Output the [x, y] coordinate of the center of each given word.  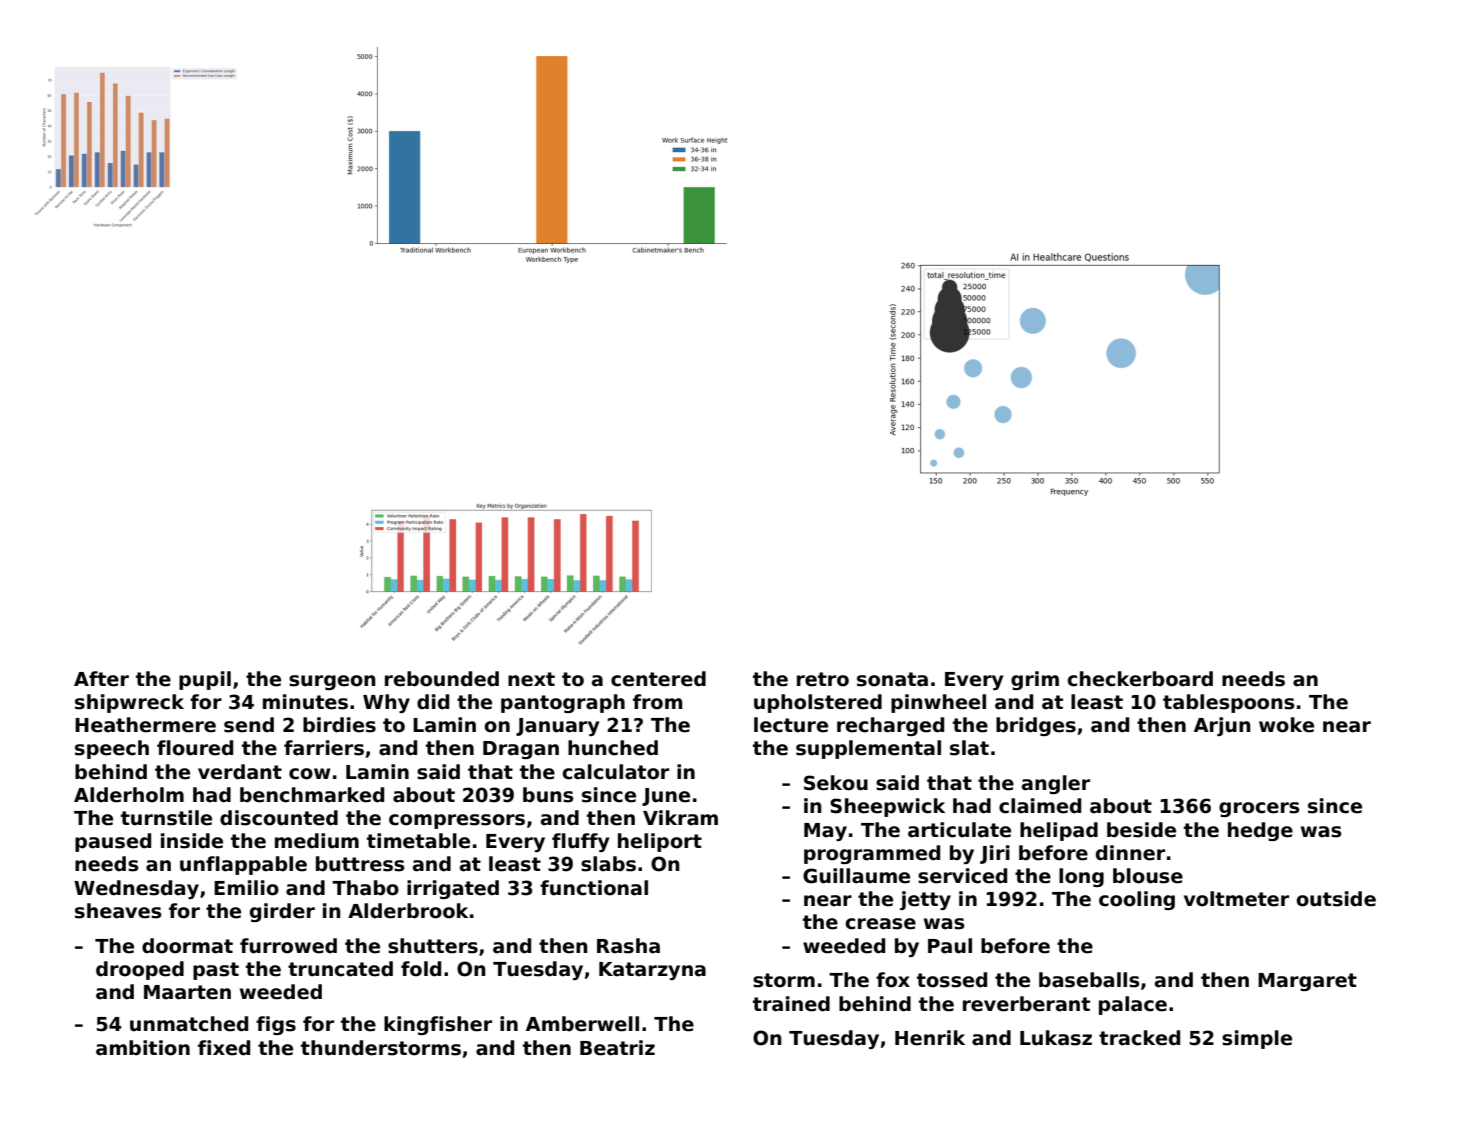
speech [112, 749]
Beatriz [617, 1048]
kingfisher [438, 1025]
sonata [892, 679]
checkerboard [1140, 679]
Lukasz [1056, 1038]
